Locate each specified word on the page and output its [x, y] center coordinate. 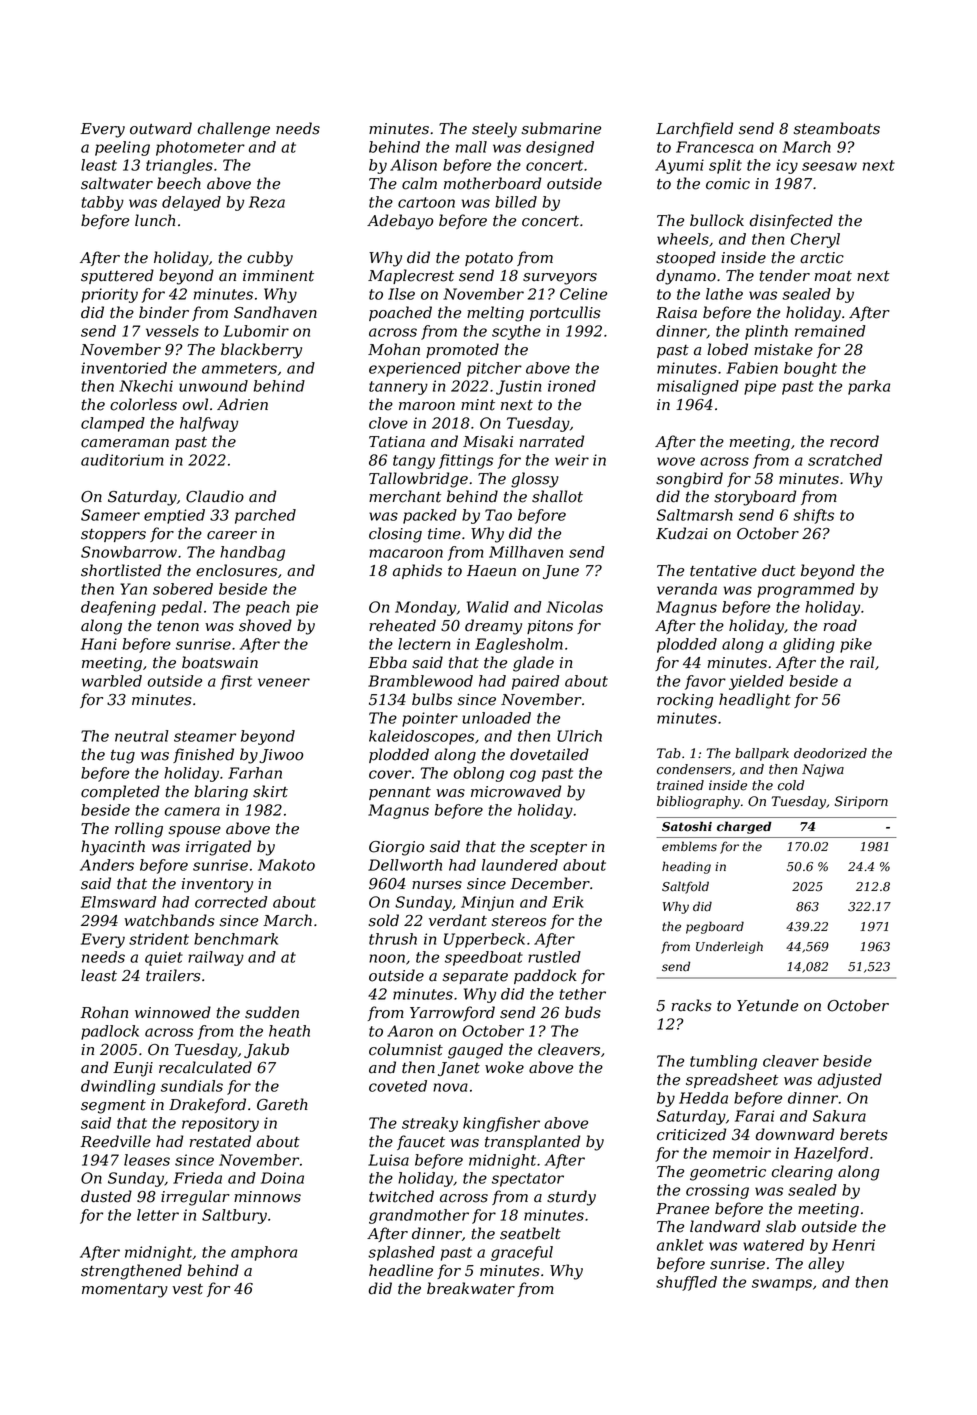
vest [187, 1289]
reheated [402, 625]
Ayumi [679, 166]
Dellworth [405, 865]
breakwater [471, 1288]
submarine [561, 128]
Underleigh [729, 947]
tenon [178, 626]
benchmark [236, 939]
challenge [234, 130]
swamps [782, 1285]
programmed [806, 590]
